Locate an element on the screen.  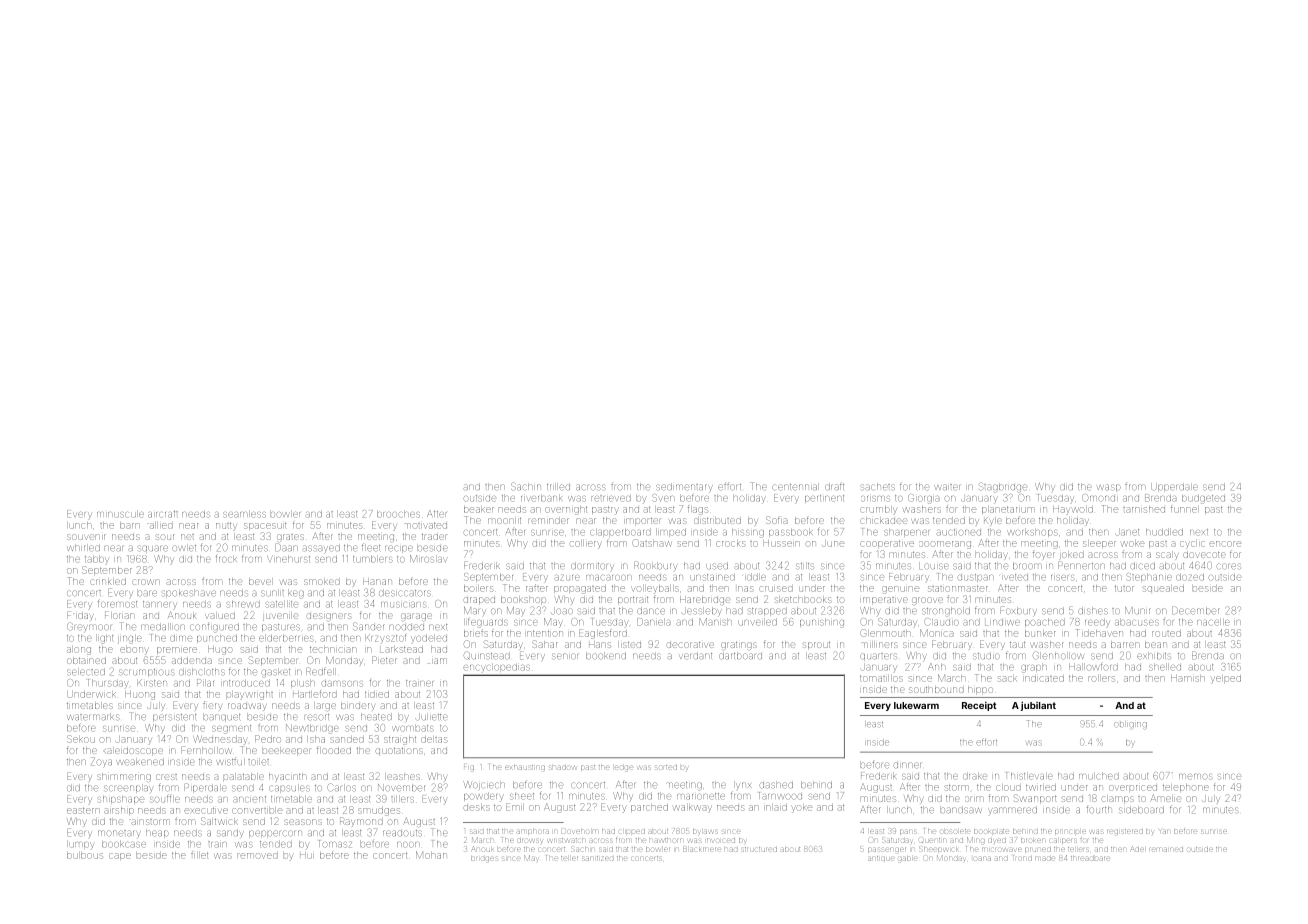
watermarks is located at coordinates (93, 717).
